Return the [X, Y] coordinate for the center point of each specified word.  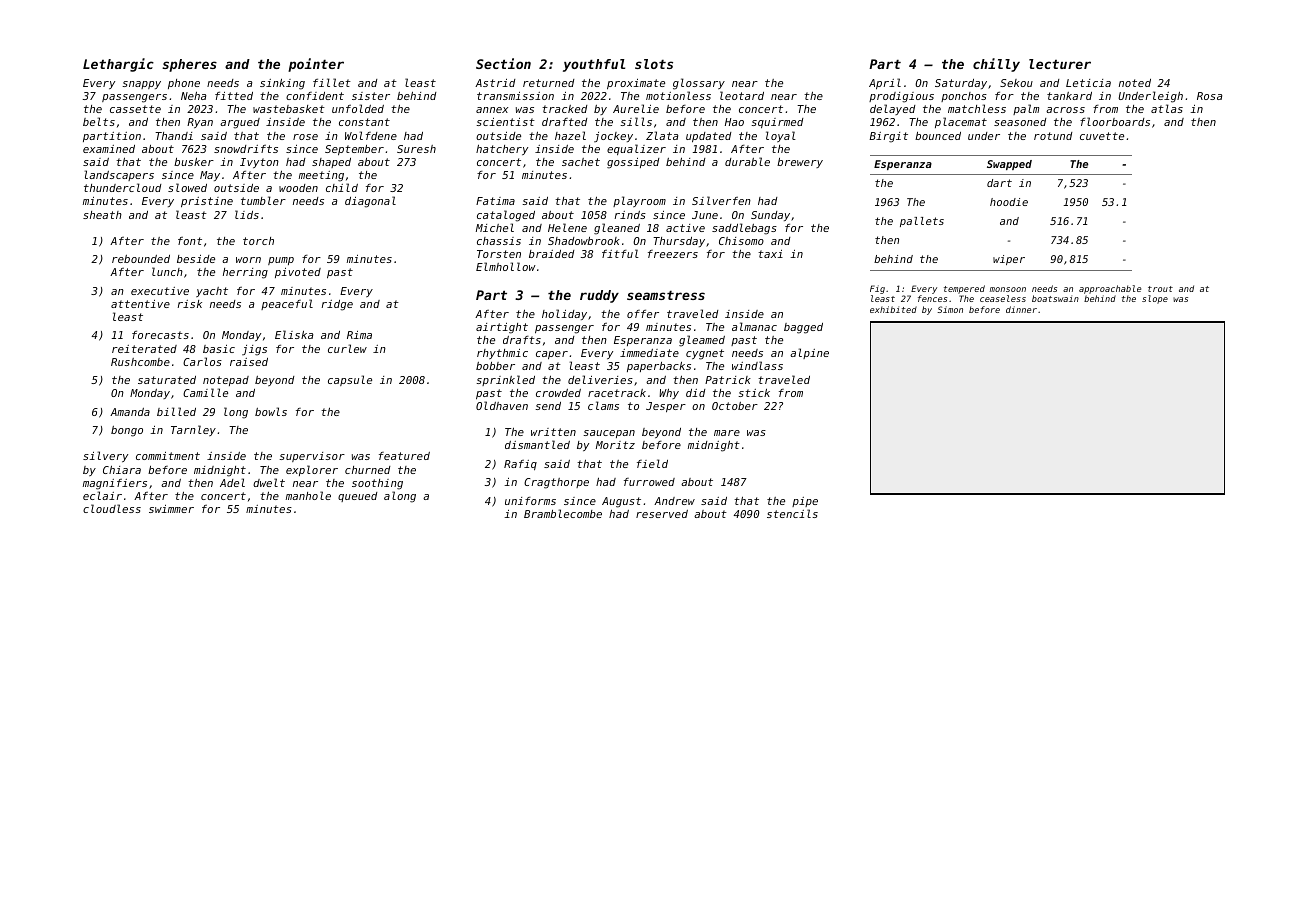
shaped [331, 163]
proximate [636, 84]
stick [754, 393]
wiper [1009, 260]
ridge [337, 305]
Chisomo [741, 241]
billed [176, 411]
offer [643, 314]
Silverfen [721, 200]
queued [358, 497]
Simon [950, 309]
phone [184, 84]
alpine [809, 353]
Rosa [1209, 96]
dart [999, 183]
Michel [495, 227]
